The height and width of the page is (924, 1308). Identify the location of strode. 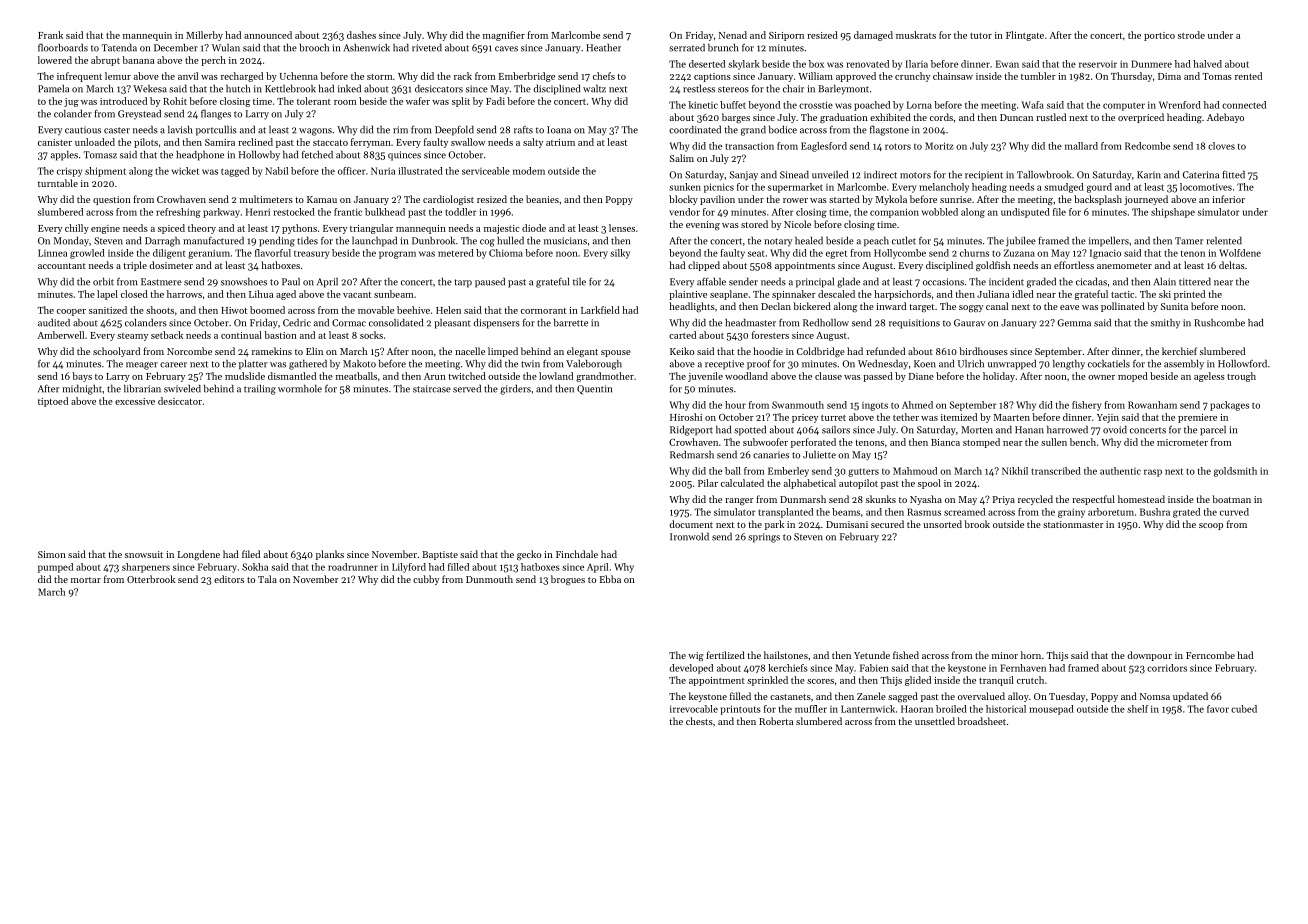
(1191, 35).
